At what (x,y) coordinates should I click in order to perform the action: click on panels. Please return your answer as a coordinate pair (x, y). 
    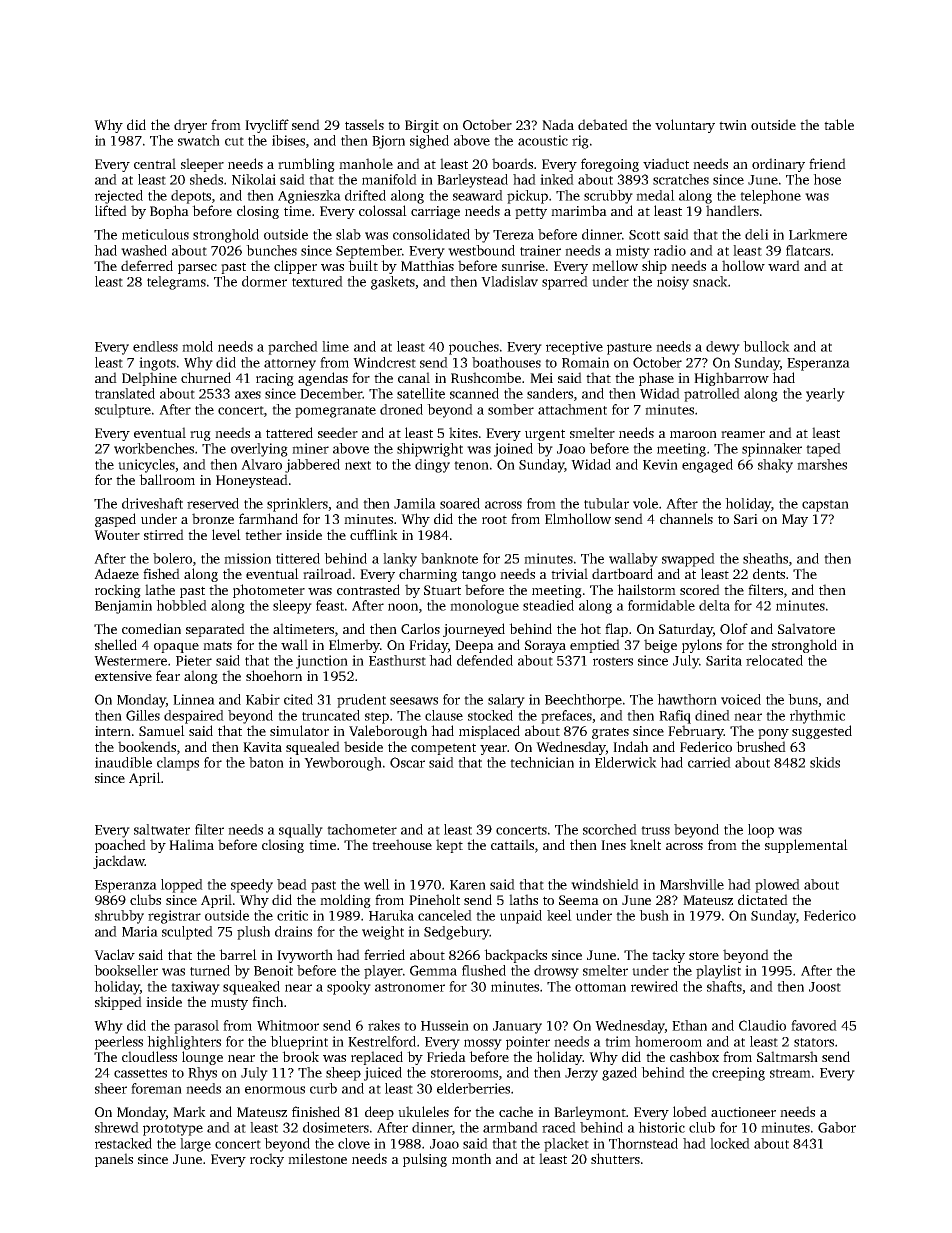
    Looking at the image, I should click on (114, 1160).
